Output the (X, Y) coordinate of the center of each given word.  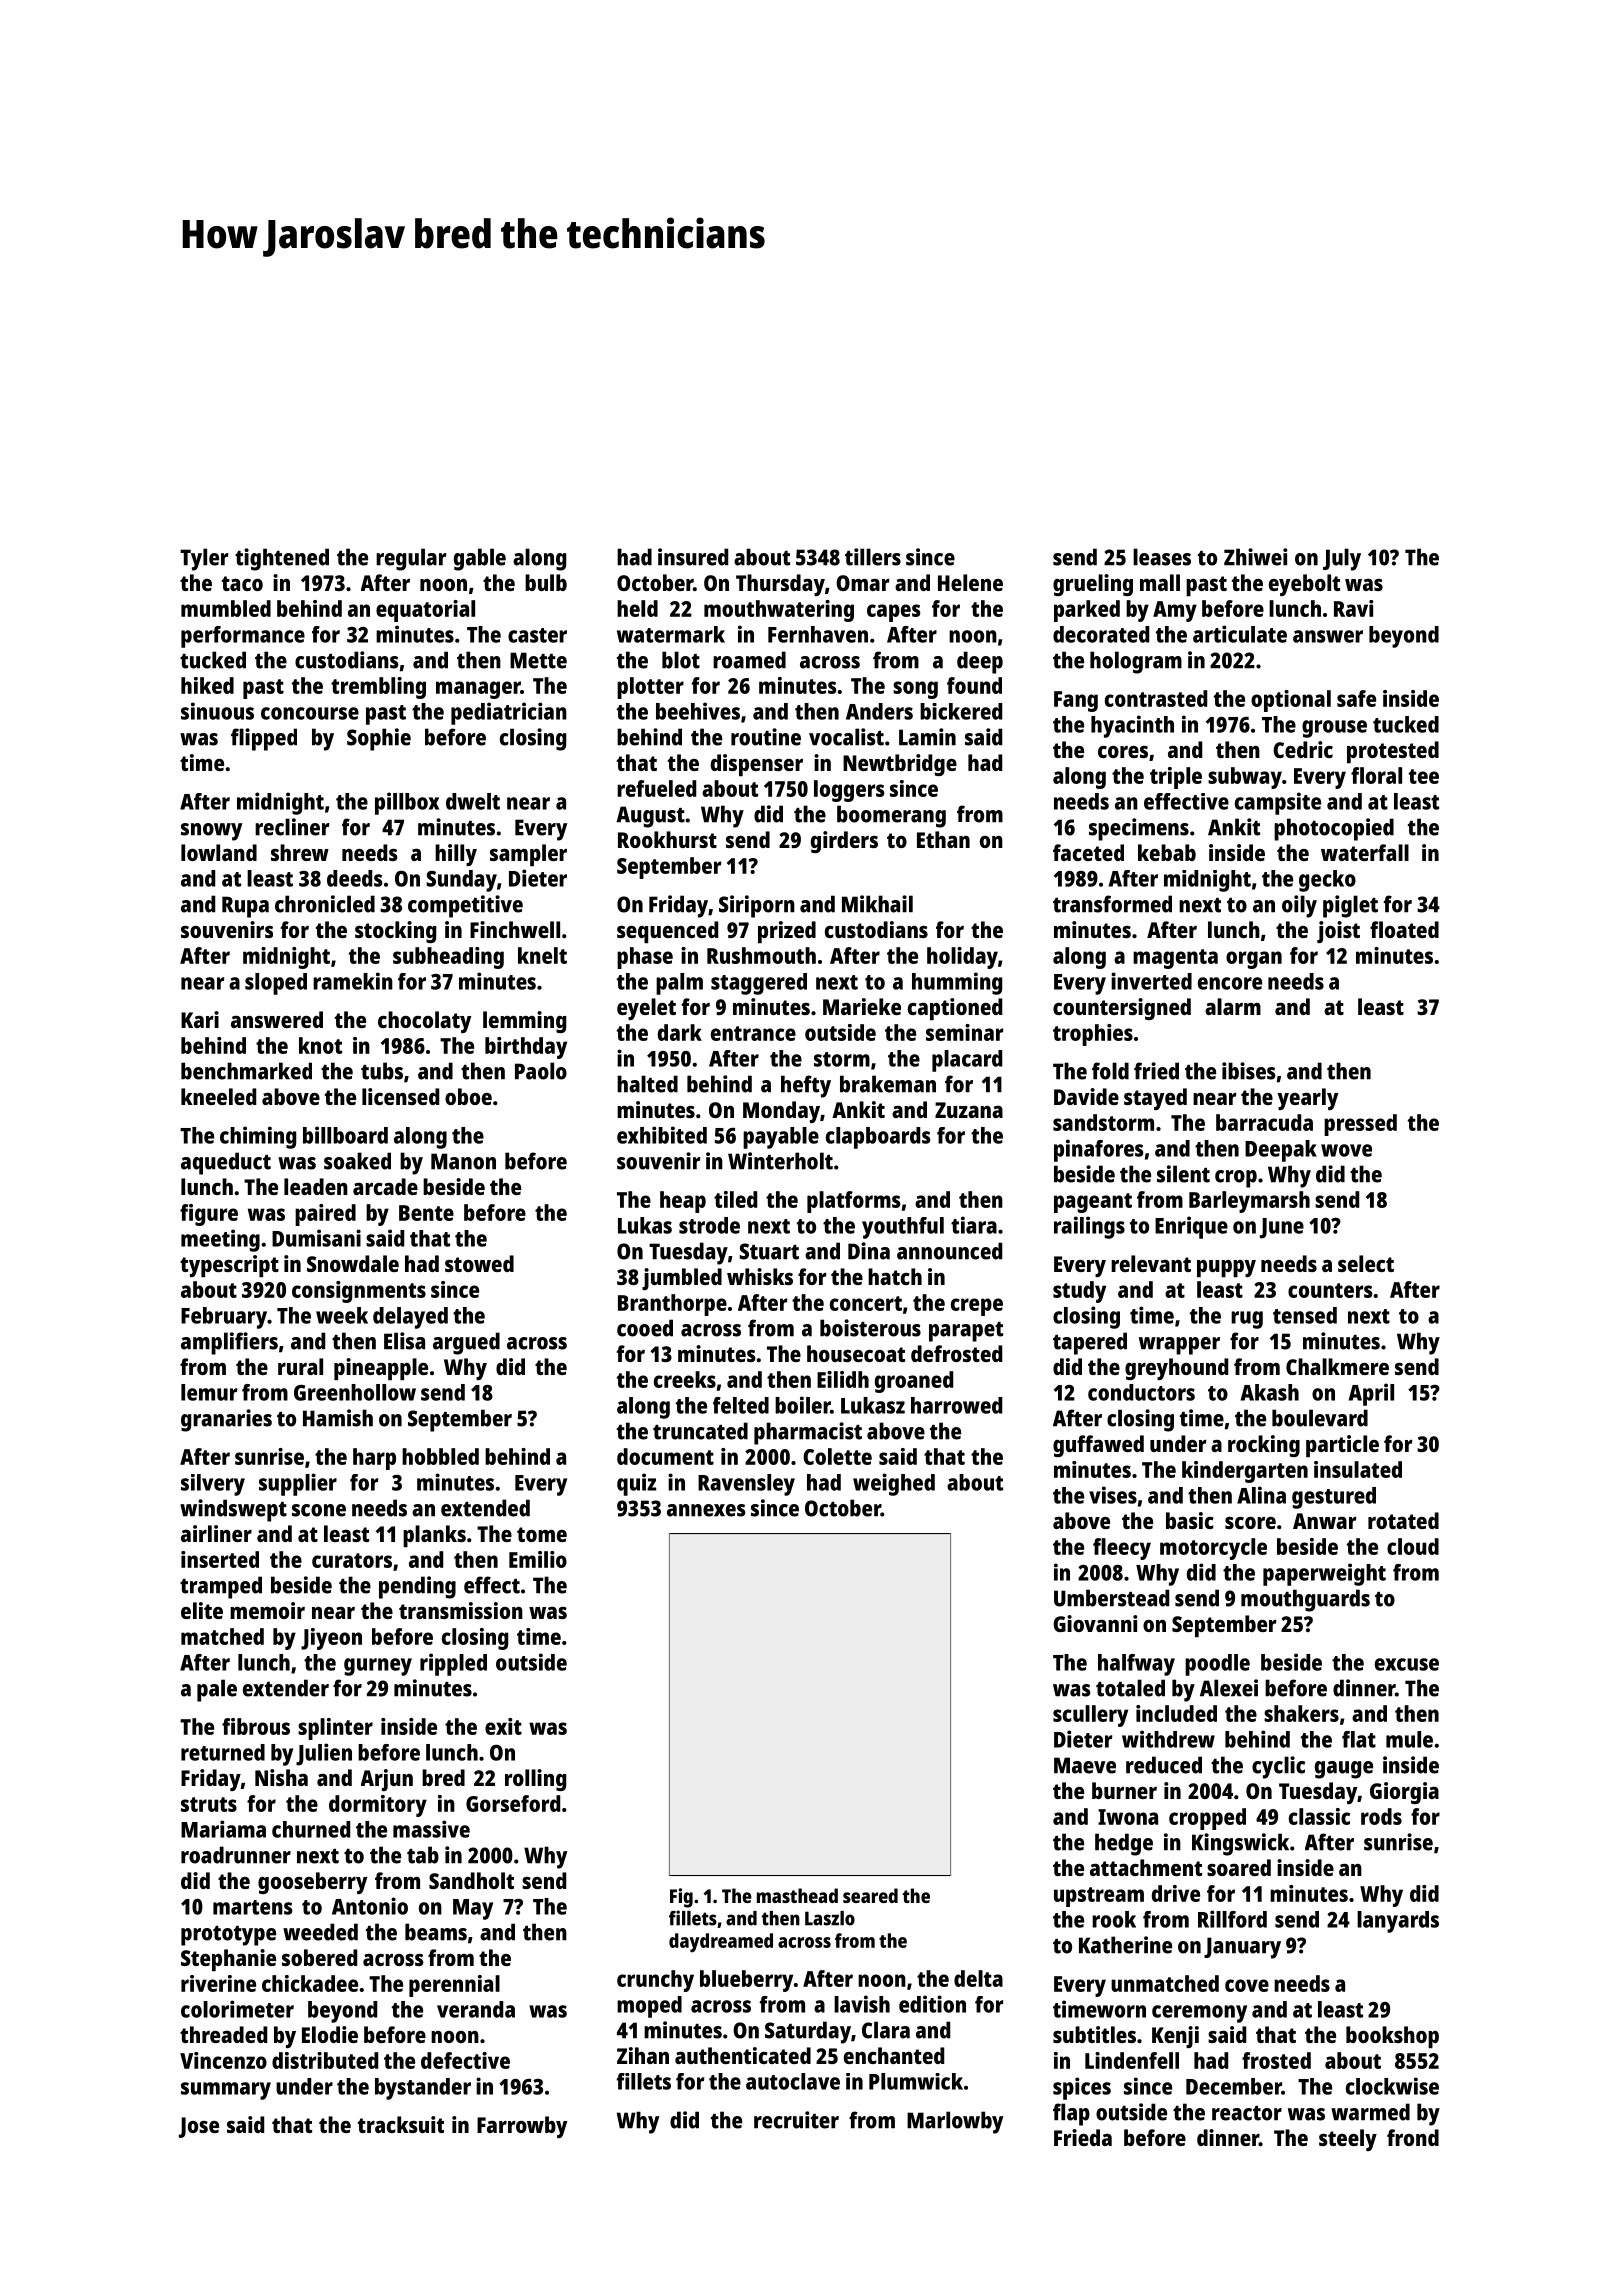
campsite (1278, 803)
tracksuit (401, 2124)
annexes (706, 1510)
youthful (903, 1228)
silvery (213, 1485)
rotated (1403, 1520)
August (650, 817)
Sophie (379, 739)
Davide (1086, 1096)
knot (320, 1045)
